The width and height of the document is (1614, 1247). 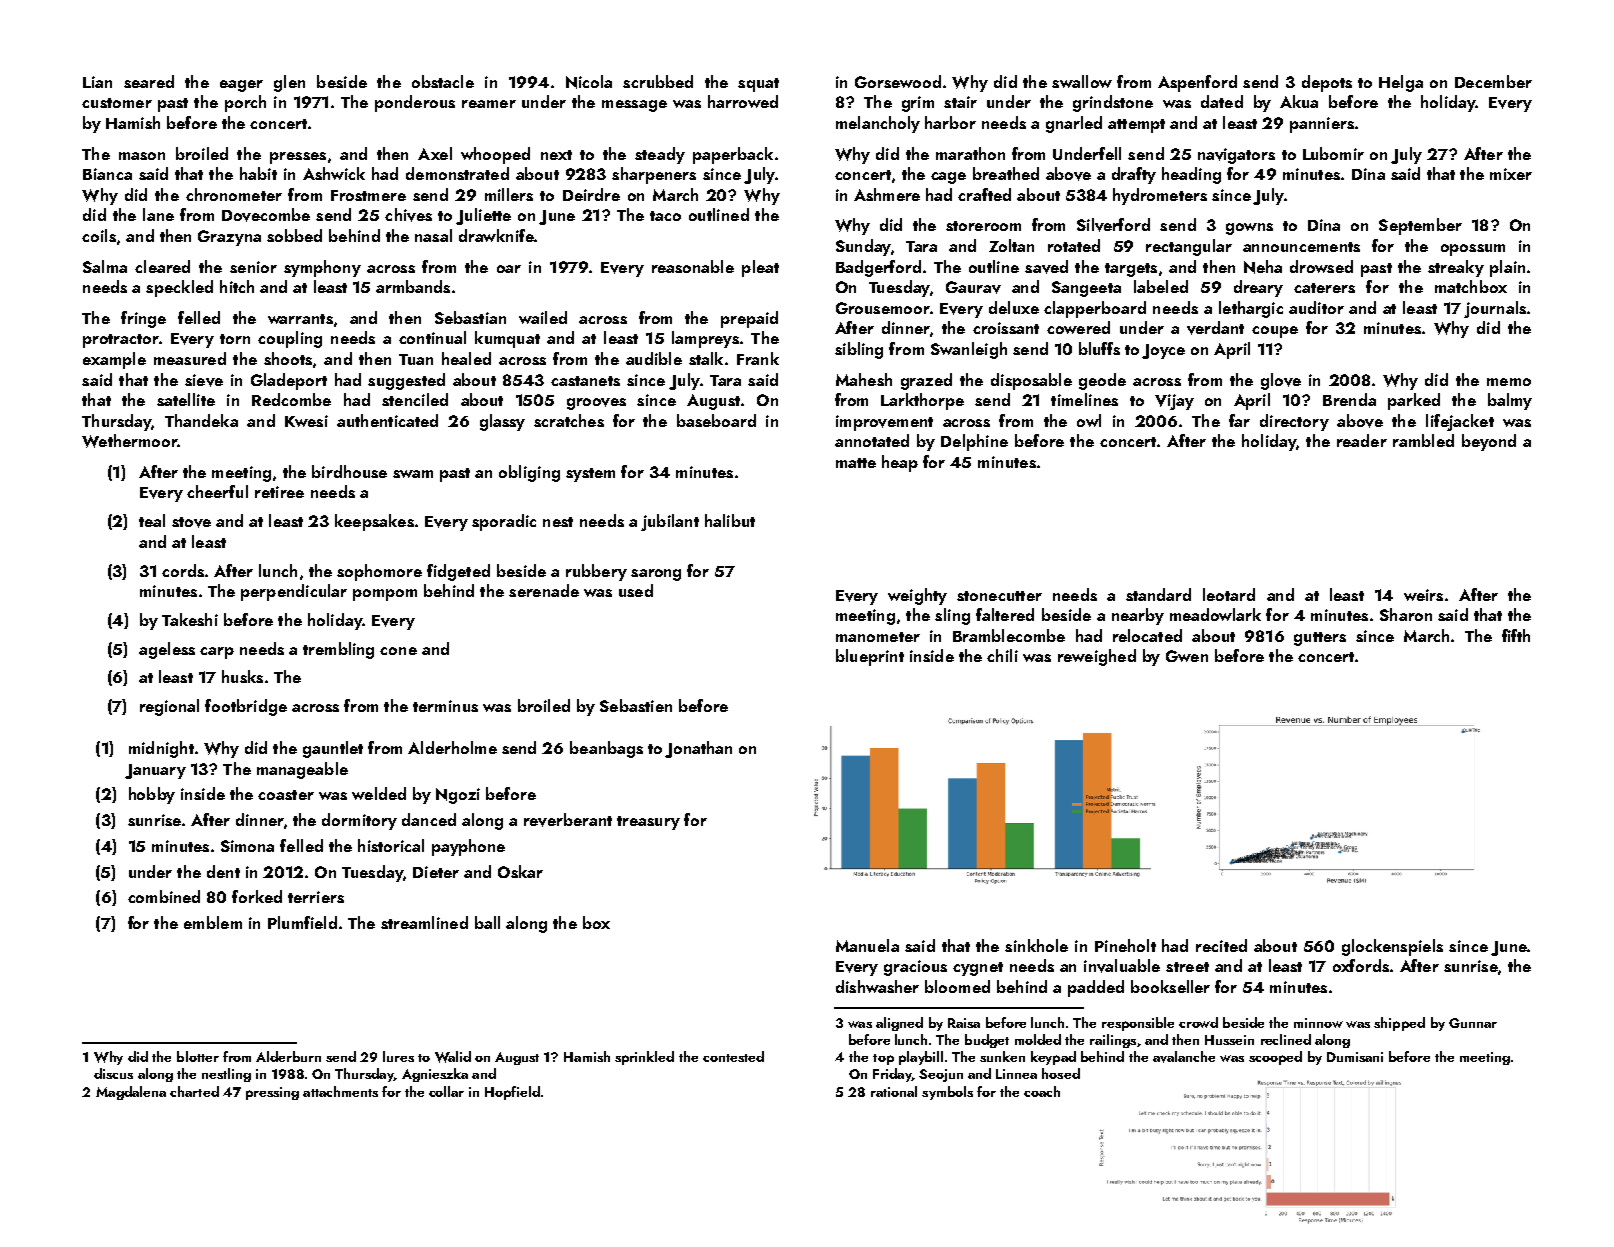 What do you see at coordinates (107, 174) in the document?
I see `Bianca` at bounding box center [107, 174].
